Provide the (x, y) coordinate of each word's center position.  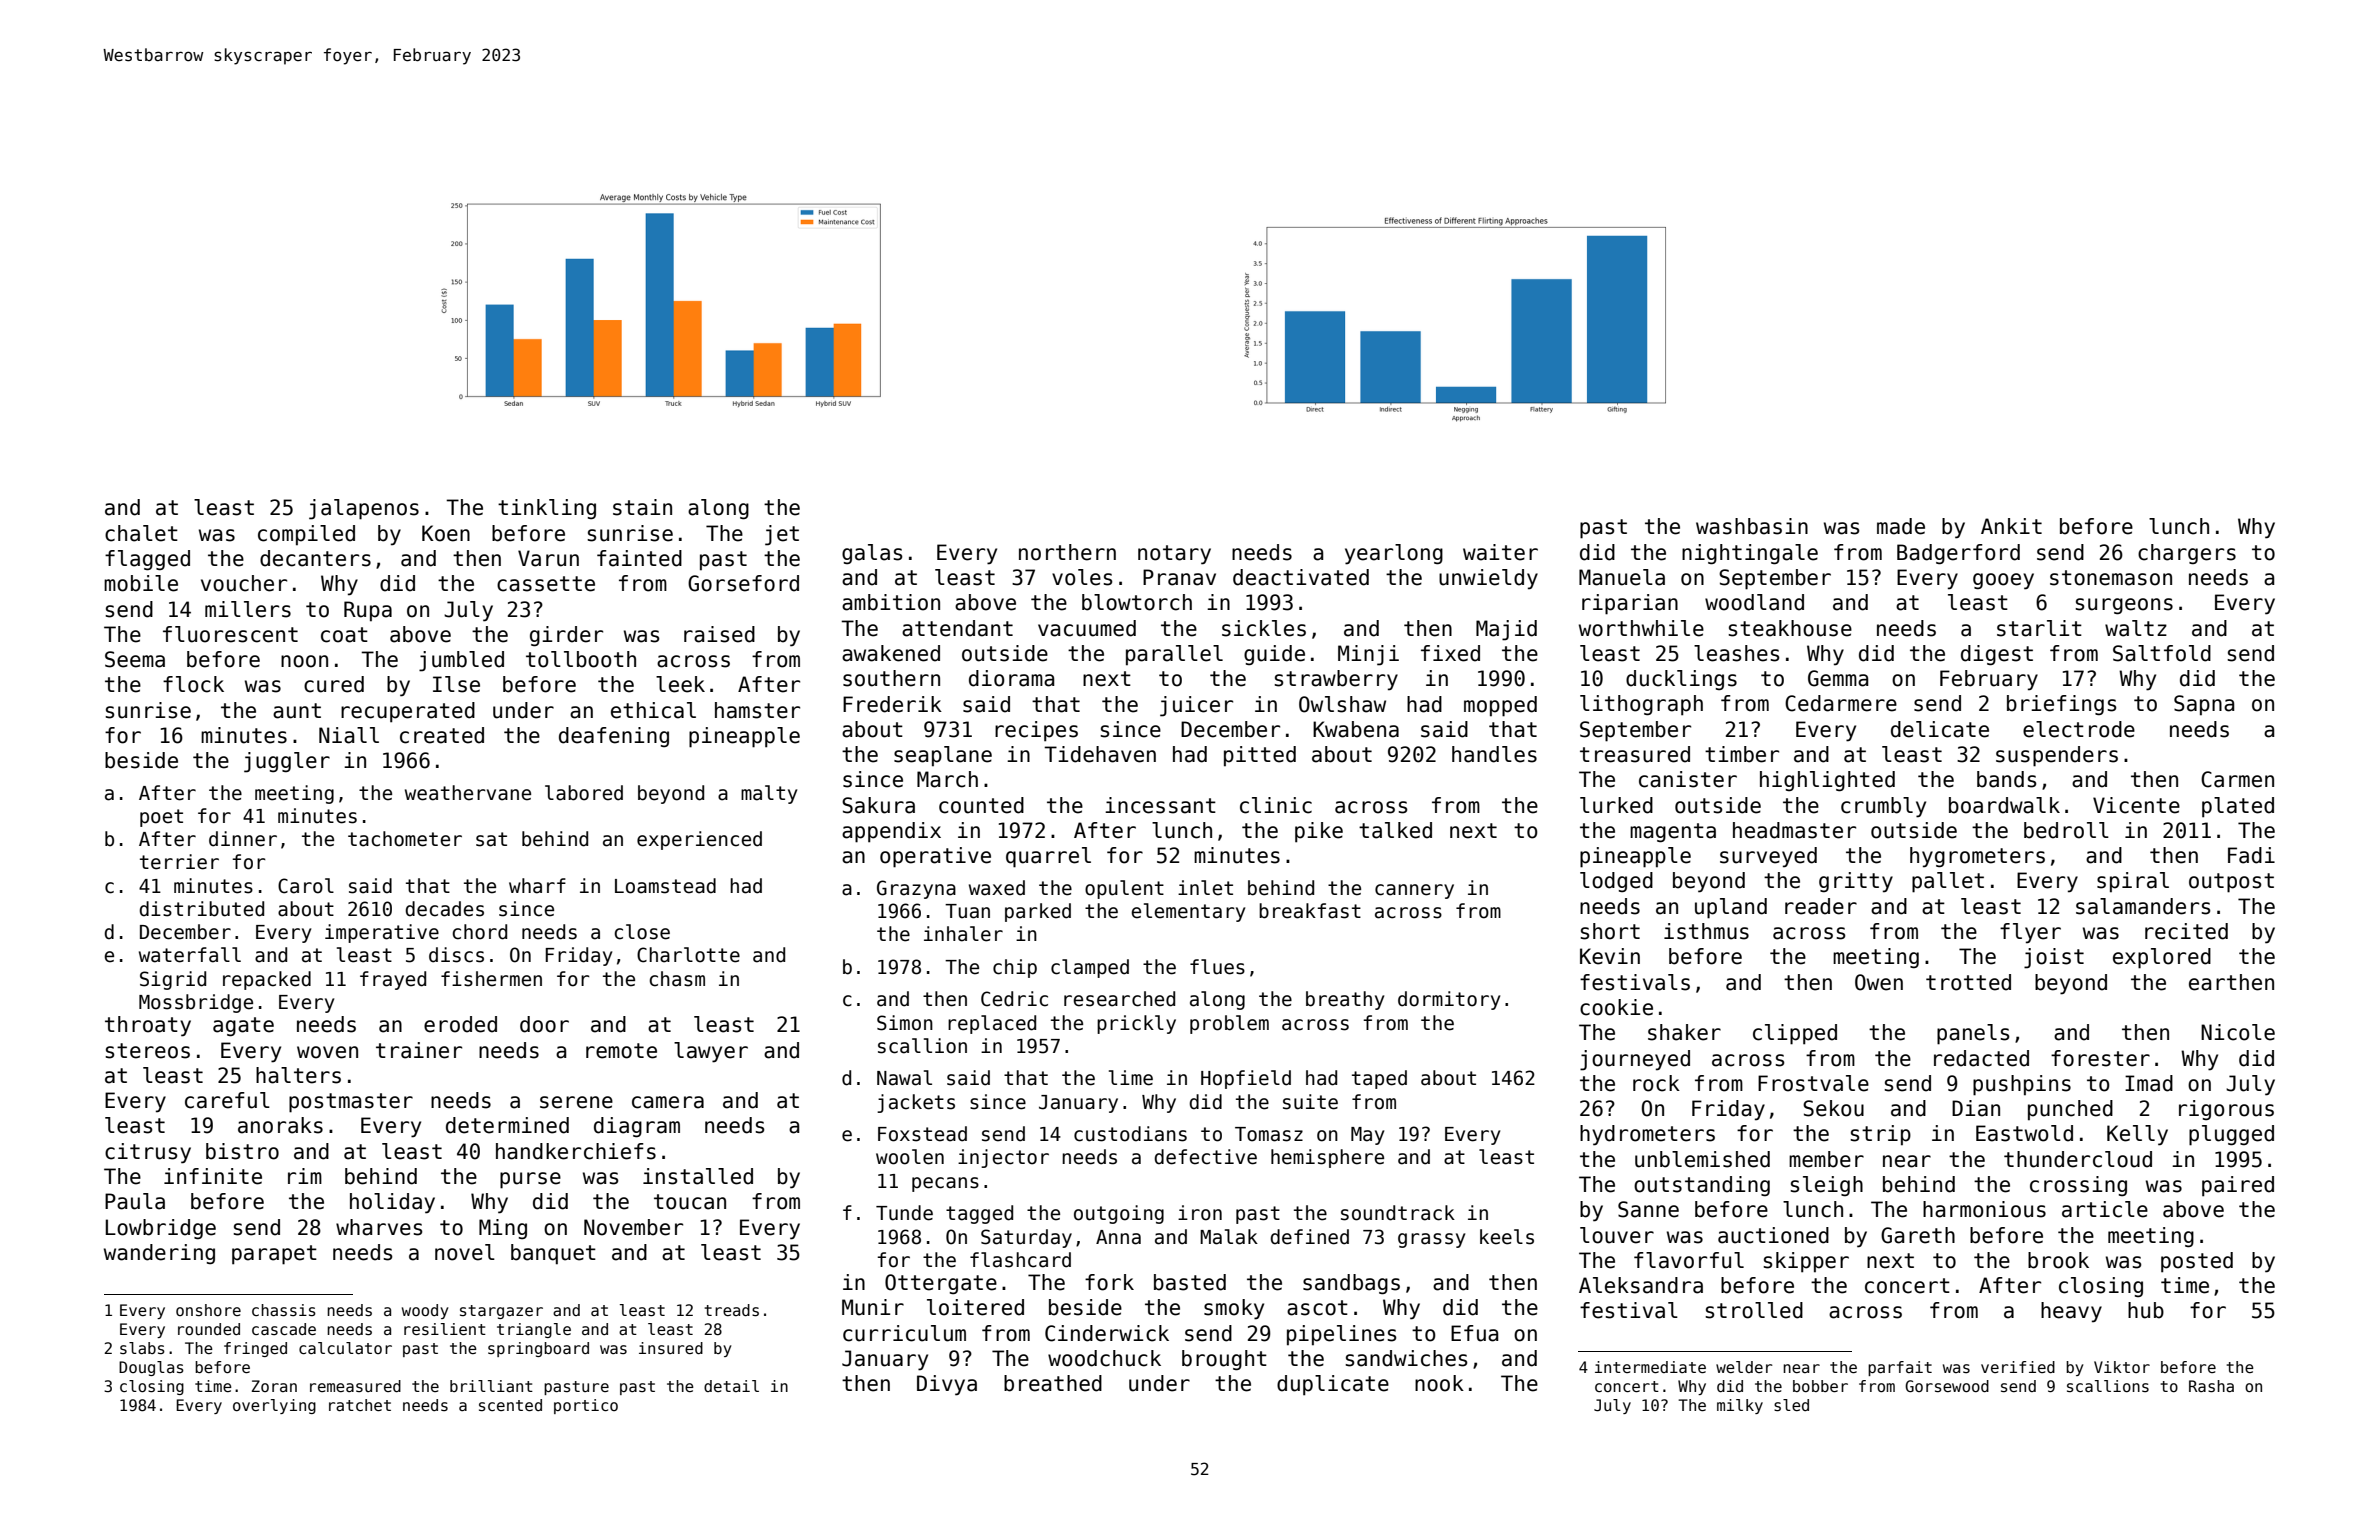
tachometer (405, 839)
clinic (1276, 805)
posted (2197, 1262)
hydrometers (1647, 1135)
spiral (2133, 882)
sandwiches (1406, 1358)
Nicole (2238, 1032)
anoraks (280, 1125)
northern (1067, 552)
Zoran (274, 1386)
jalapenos (364, 509)
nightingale (1750, 554)
